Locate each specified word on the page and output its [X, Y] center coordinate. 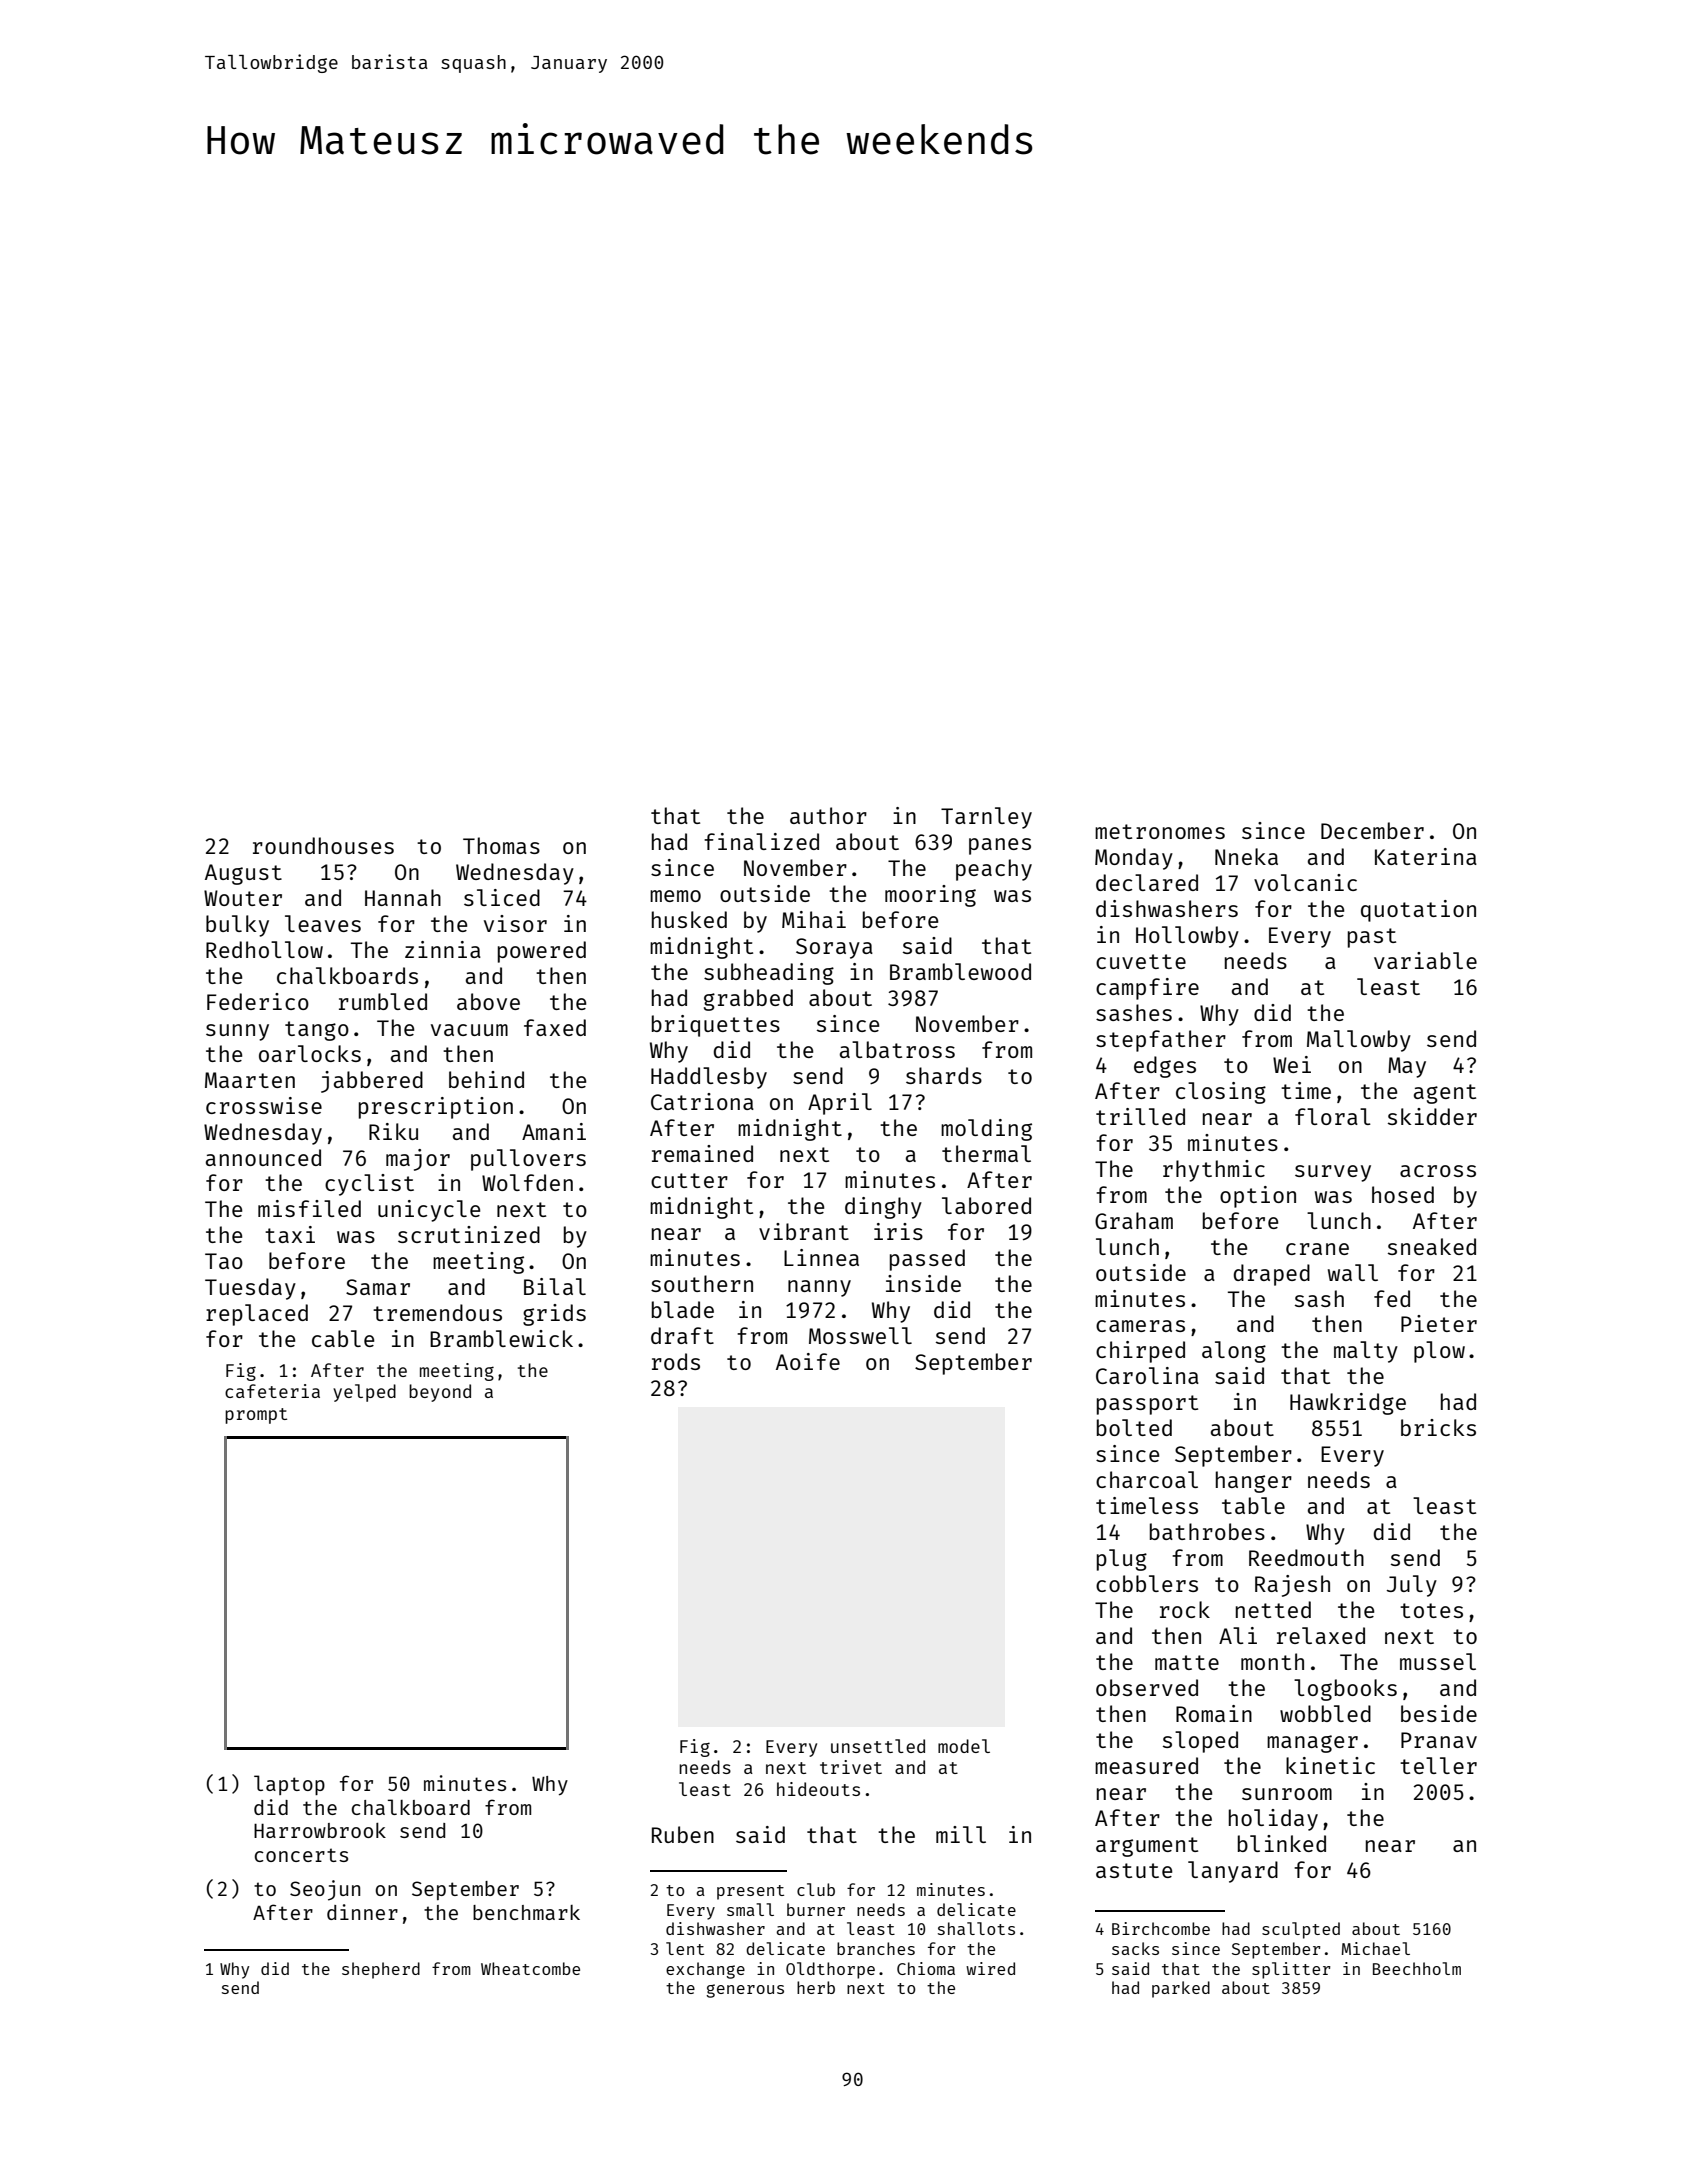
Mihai [814, 919]
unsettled [878, 1746]
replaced [257, 1315]
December [1372, 830]
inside [923, 1283]
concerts [301, 1855]
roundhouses [323, 845]
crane [1317, 1249]
